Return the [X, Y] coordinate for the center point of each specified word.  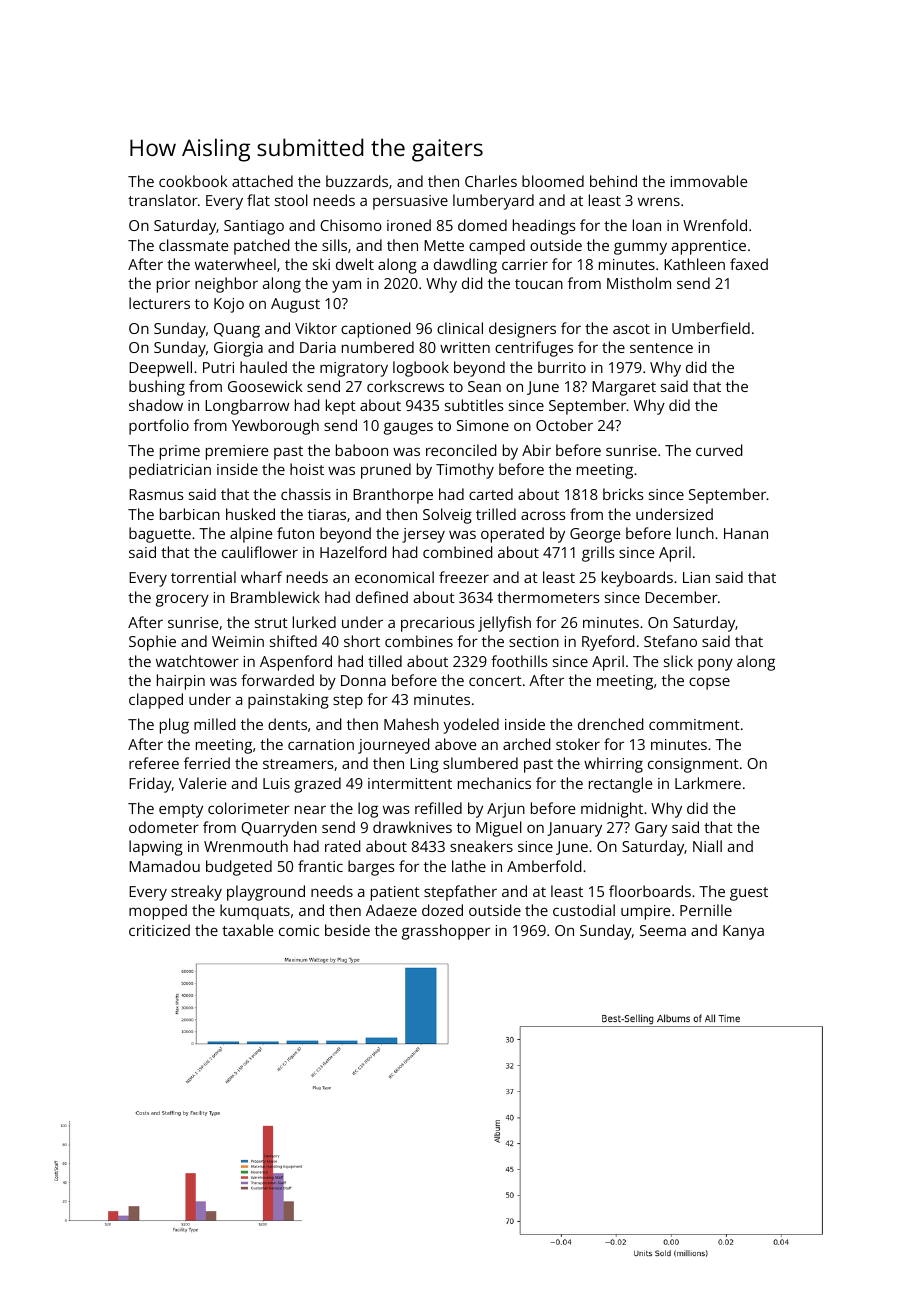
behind [613, 181]
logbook [421, 369]
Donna [363, 680]
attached [262, 181]
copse [709, 683]
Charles [491, 181]
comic [299, 930]
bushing [157, 388]
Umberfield [711, 328]
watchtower [197, 661]
